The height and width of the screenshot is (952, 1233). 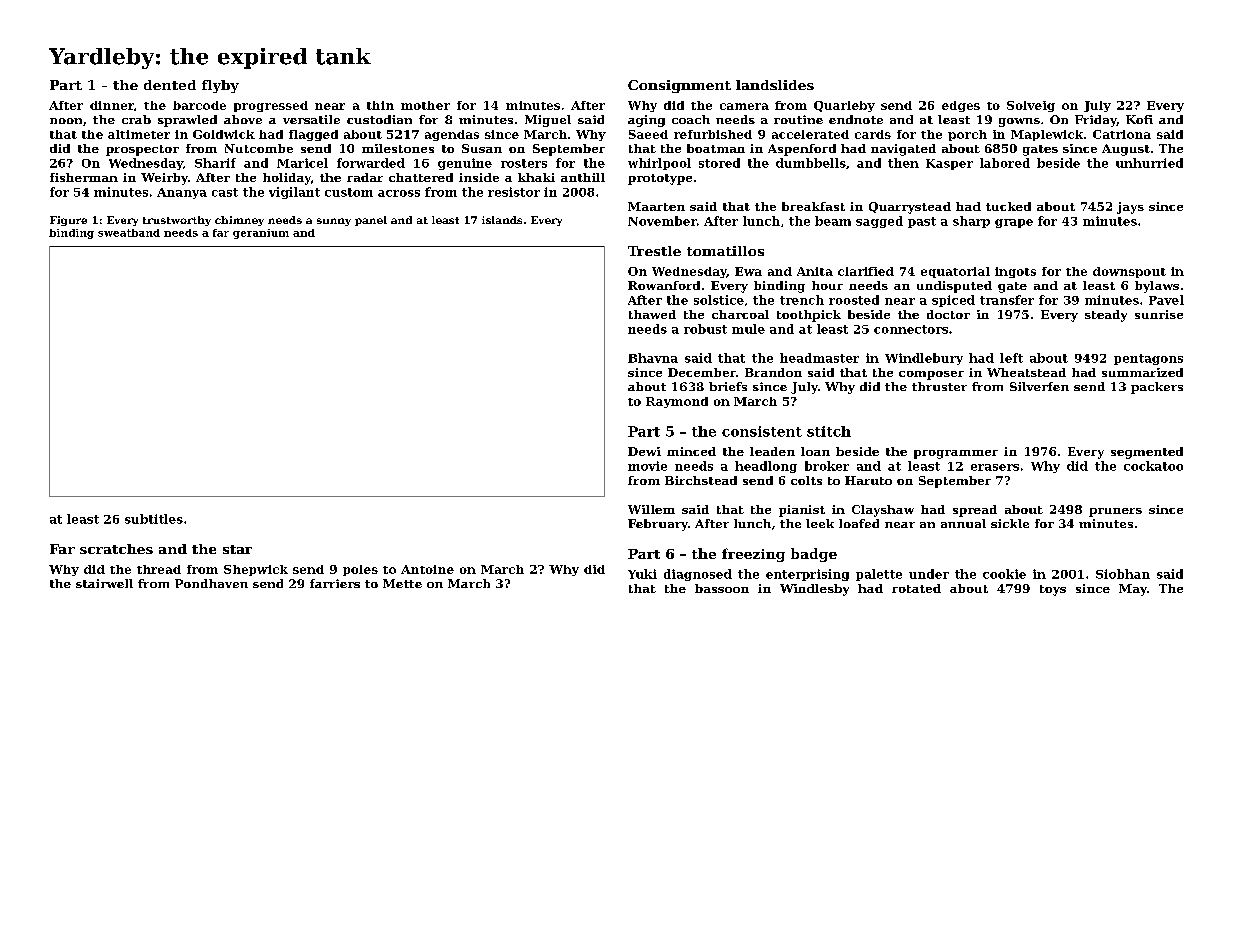 What do you see at coordinates (360, 570) in the screenshot?
I see `poles` at bounding box center [360, 570].
